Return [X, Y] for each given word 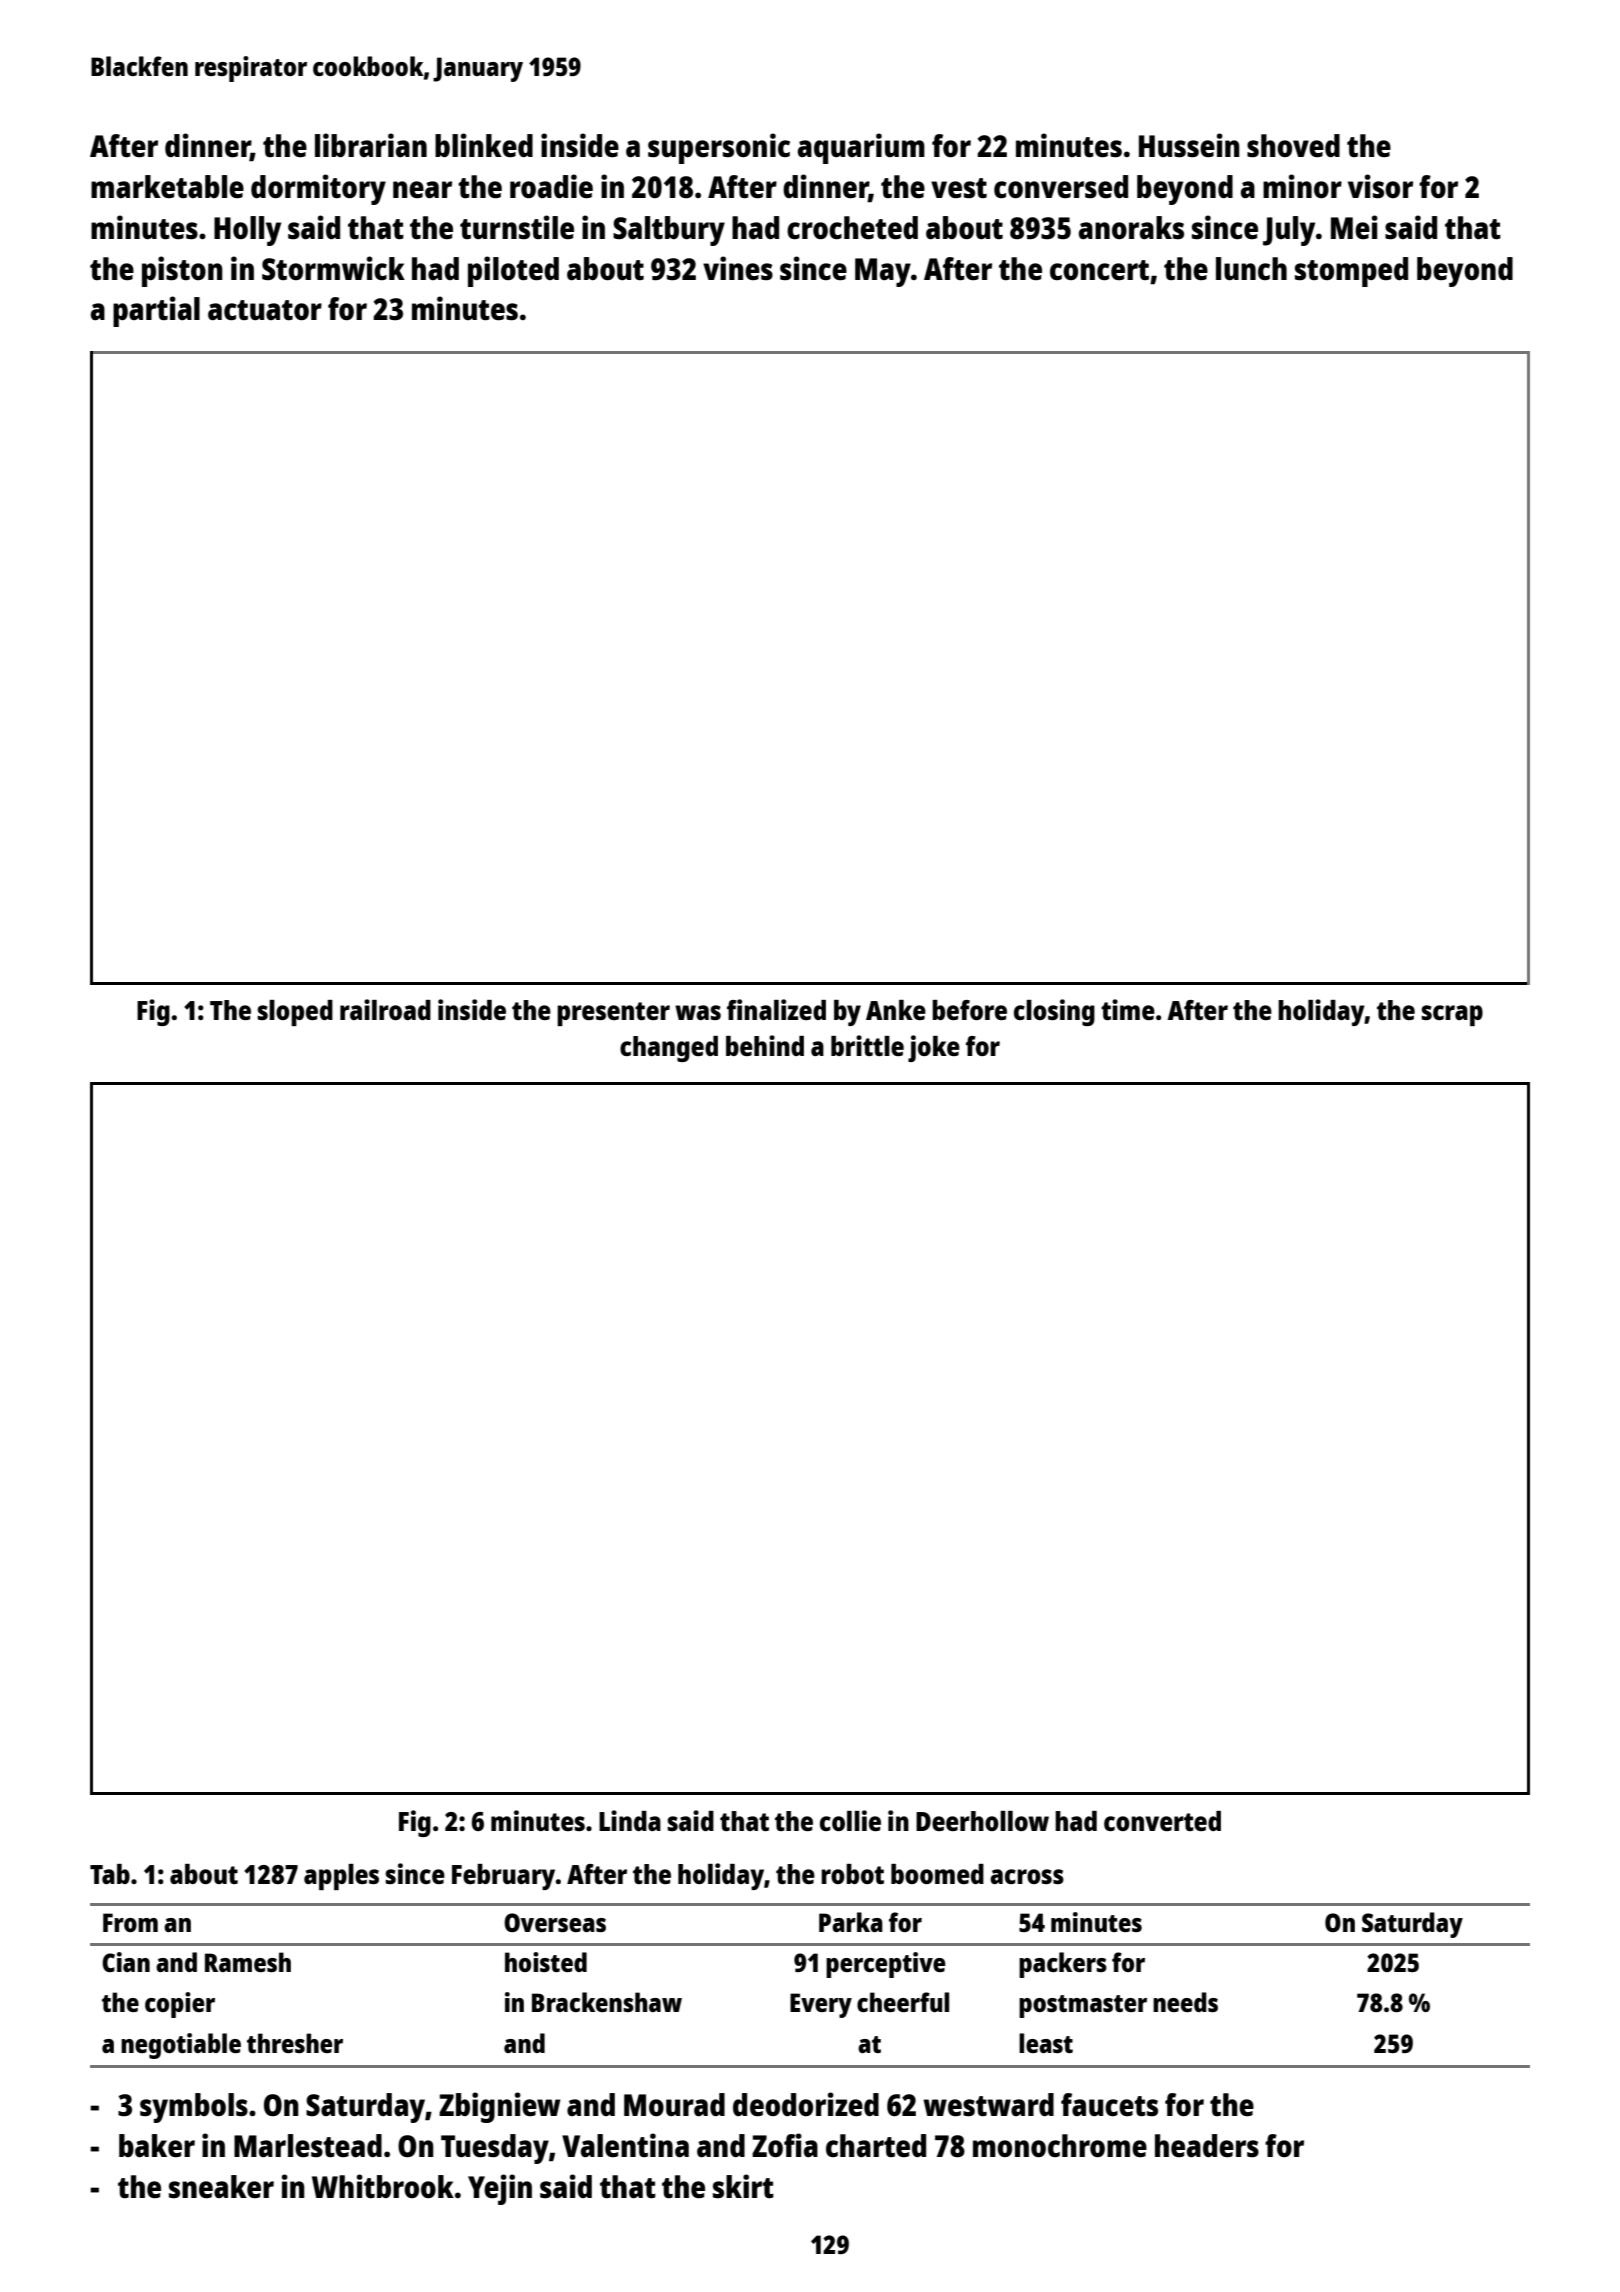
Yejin [500, 2189]
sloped [295, 1013]
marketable [167, 186]
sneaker [221, 2187]
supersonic [719, 148]
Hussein [1189, 145]
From [130, 1922]
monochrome [1060, 2145]
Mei [1354, 227]
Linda [630, 1820]
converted [1162, 1821]
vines [738, 268]
